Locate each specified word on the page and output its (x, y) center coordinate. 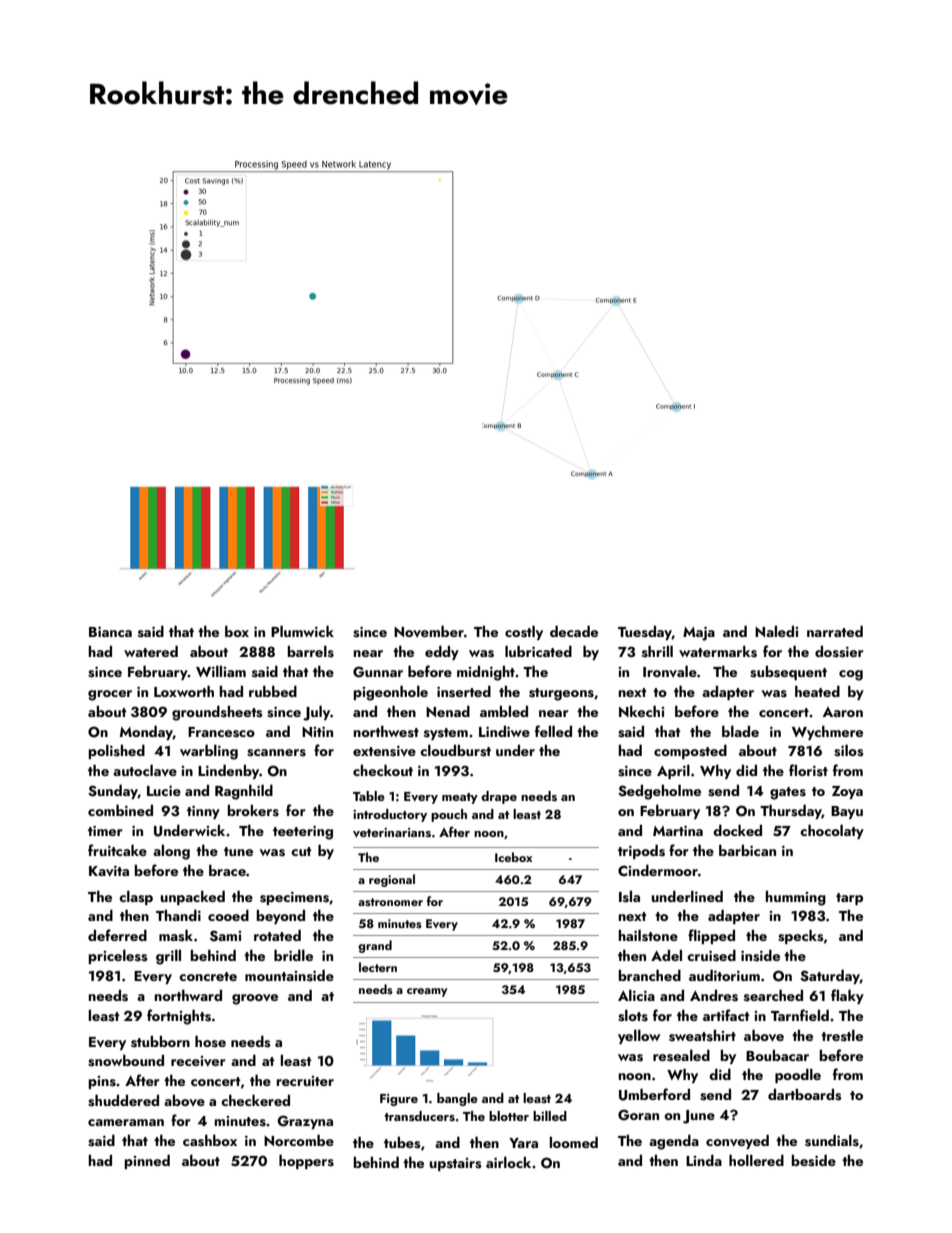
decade (574, 631)
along (171, 852)
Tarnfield (800, 1015)
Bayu (847, 812)
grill (168, 957)
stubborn (160, 1042)
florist (808, 770)
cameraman (126, 1122)
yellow (639, 1036)
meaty (460, 798)
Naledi (776, 631)
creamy (427, 992)
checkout (383, 770)
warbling (209, 752)
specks (801, 936)
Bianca (110, 632)
